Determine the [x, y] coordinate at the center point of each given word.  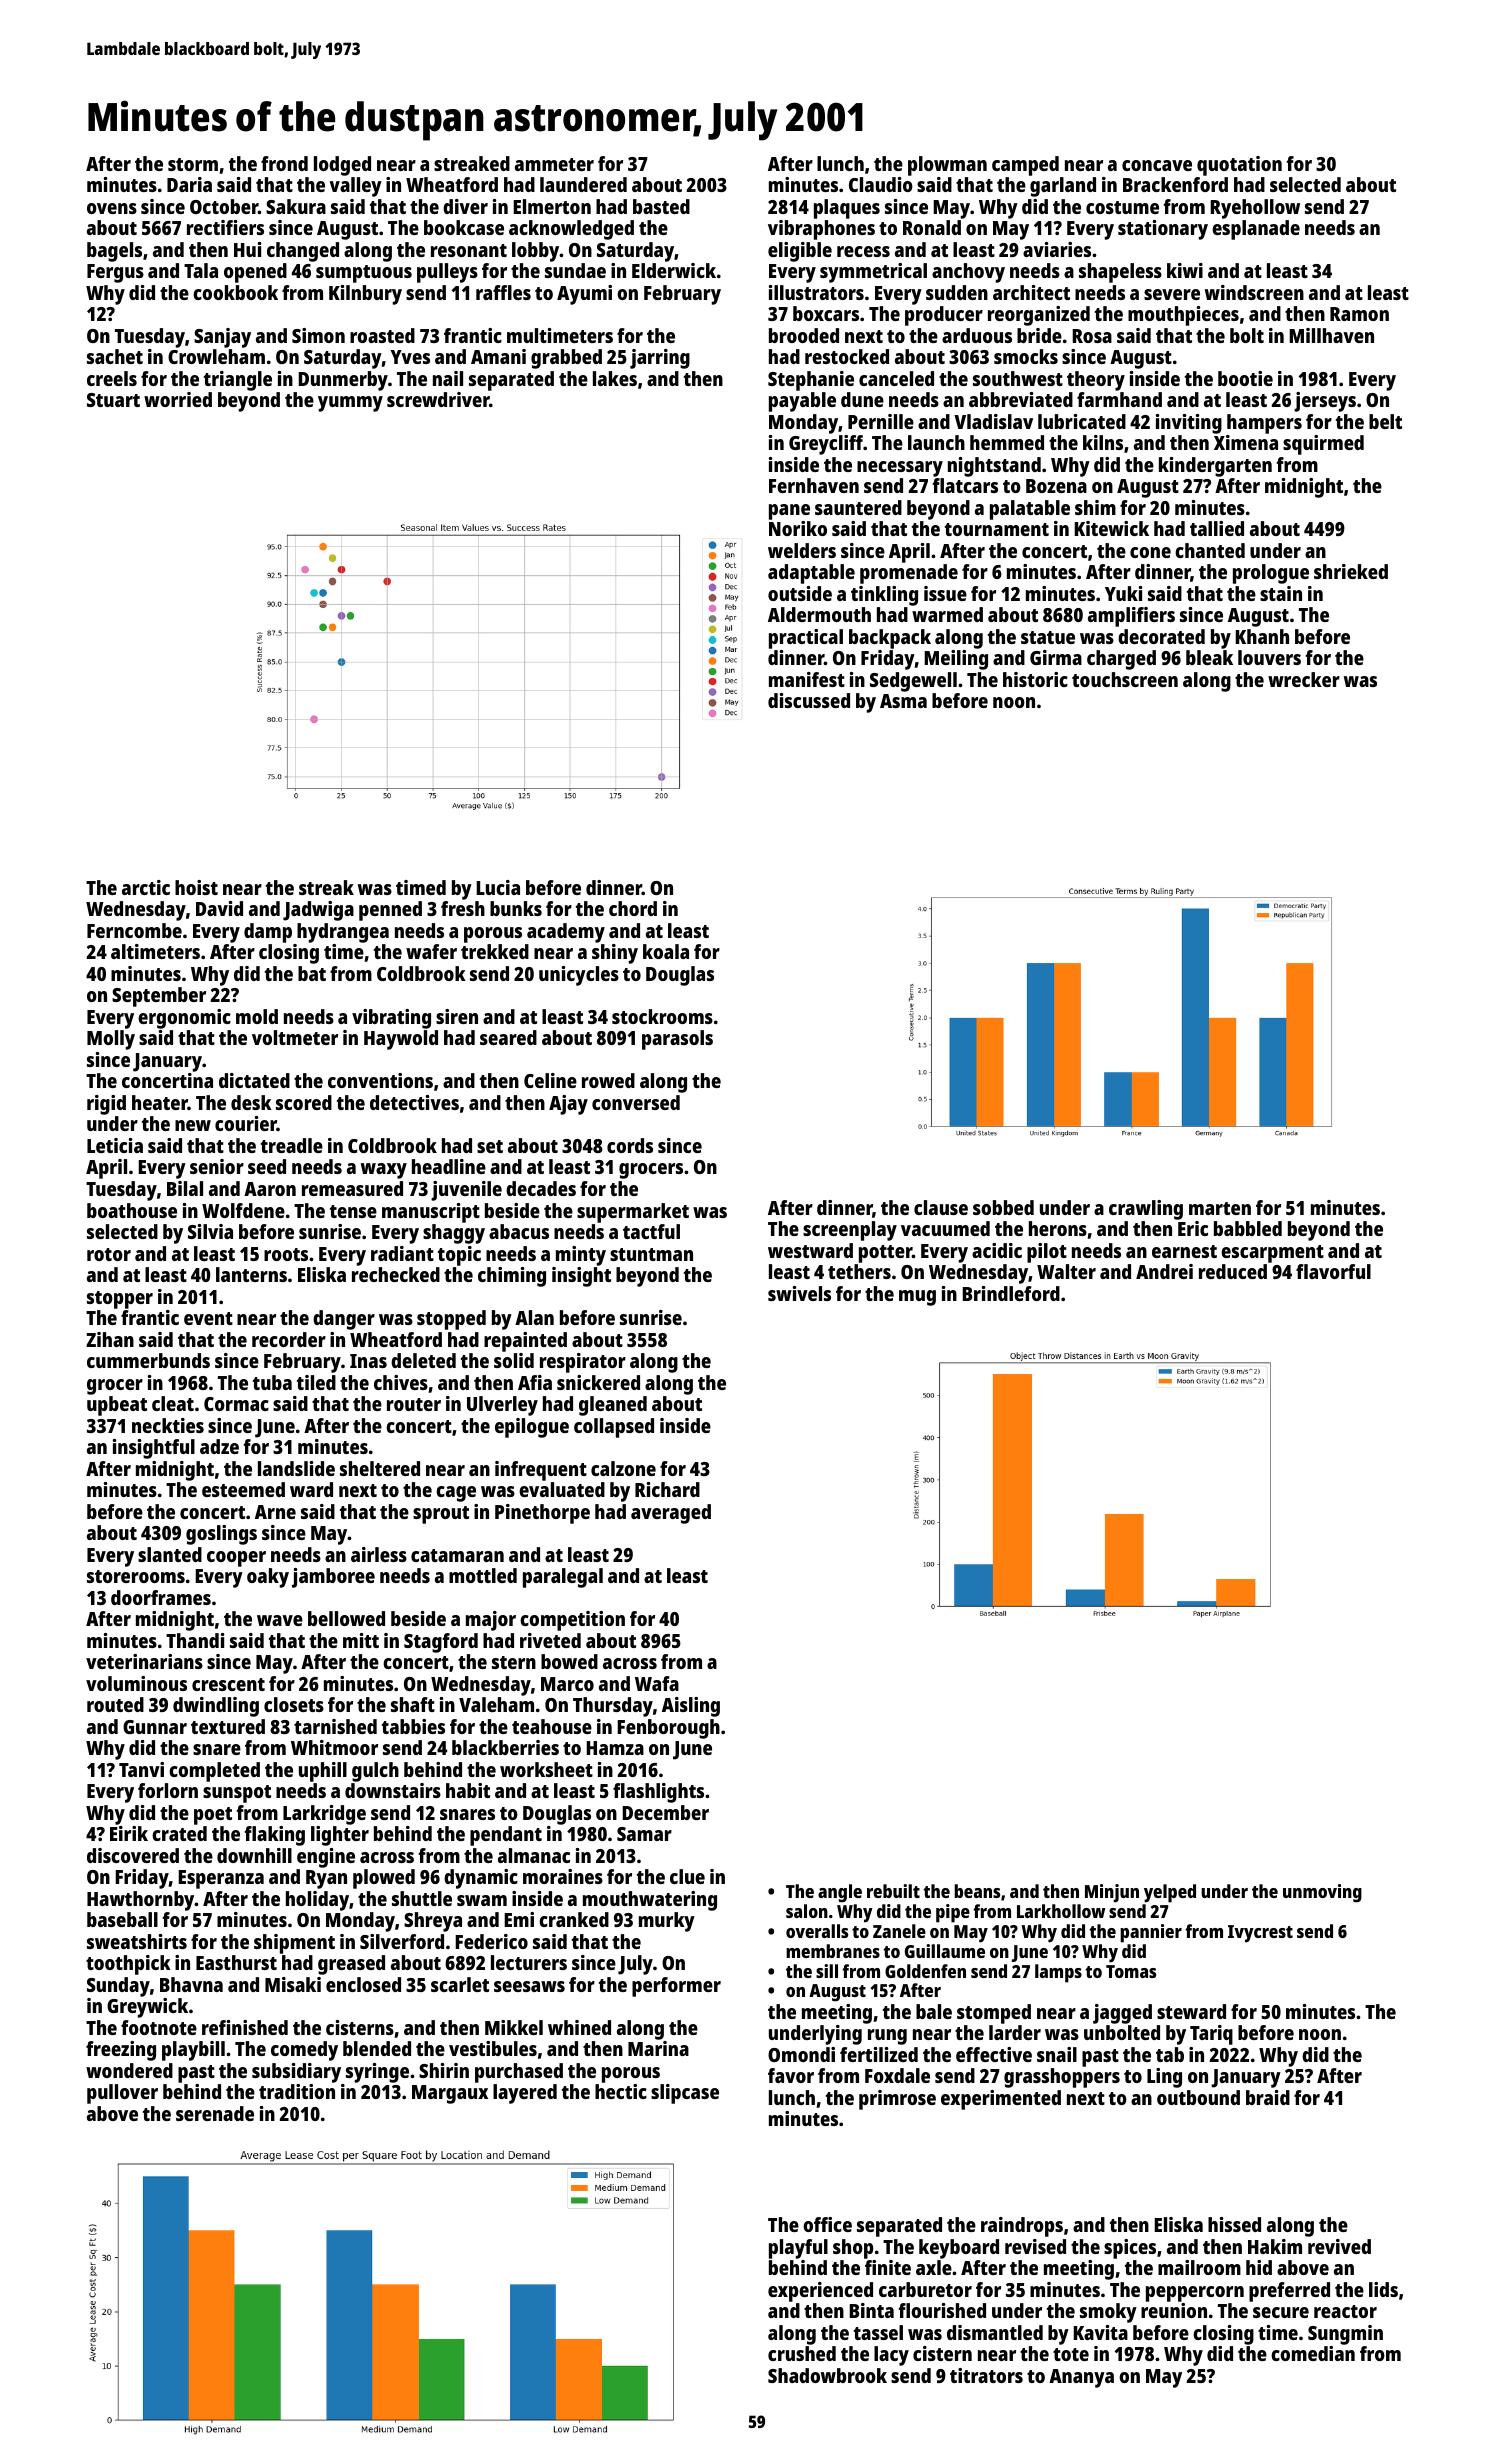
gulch [375, 1772]
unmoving [1322, 1893]
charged [1121, 660]
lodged [342, 166]
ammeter [554, 164]
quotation [1239, 166]
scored [304, 1102]
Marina [658, 2048]
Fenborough [668, 1729]
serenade [215, 2113]
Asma [903, 701]
